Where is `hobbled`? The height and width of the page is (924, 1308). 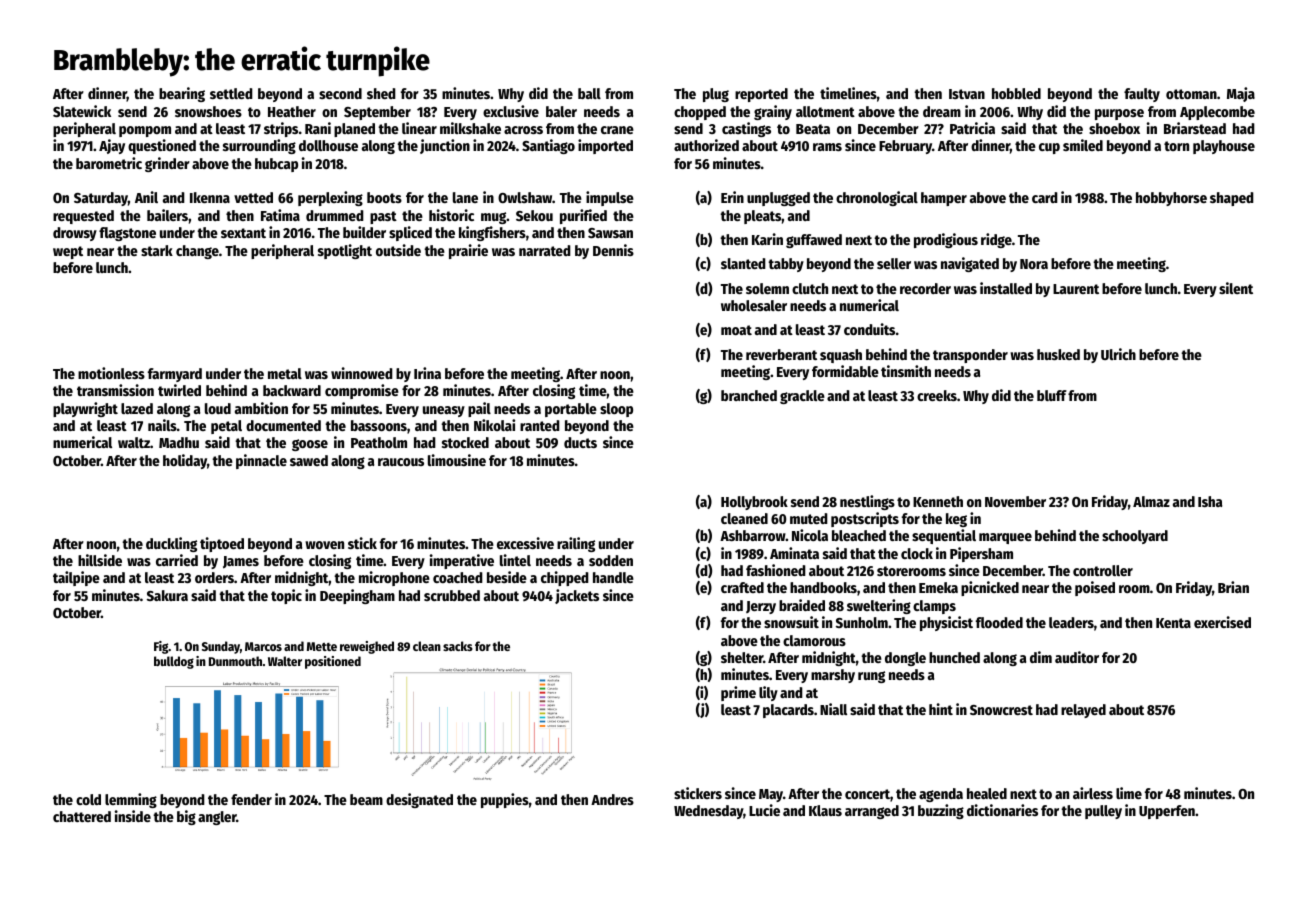 hobbled is located at coordinates (1016, 93).
